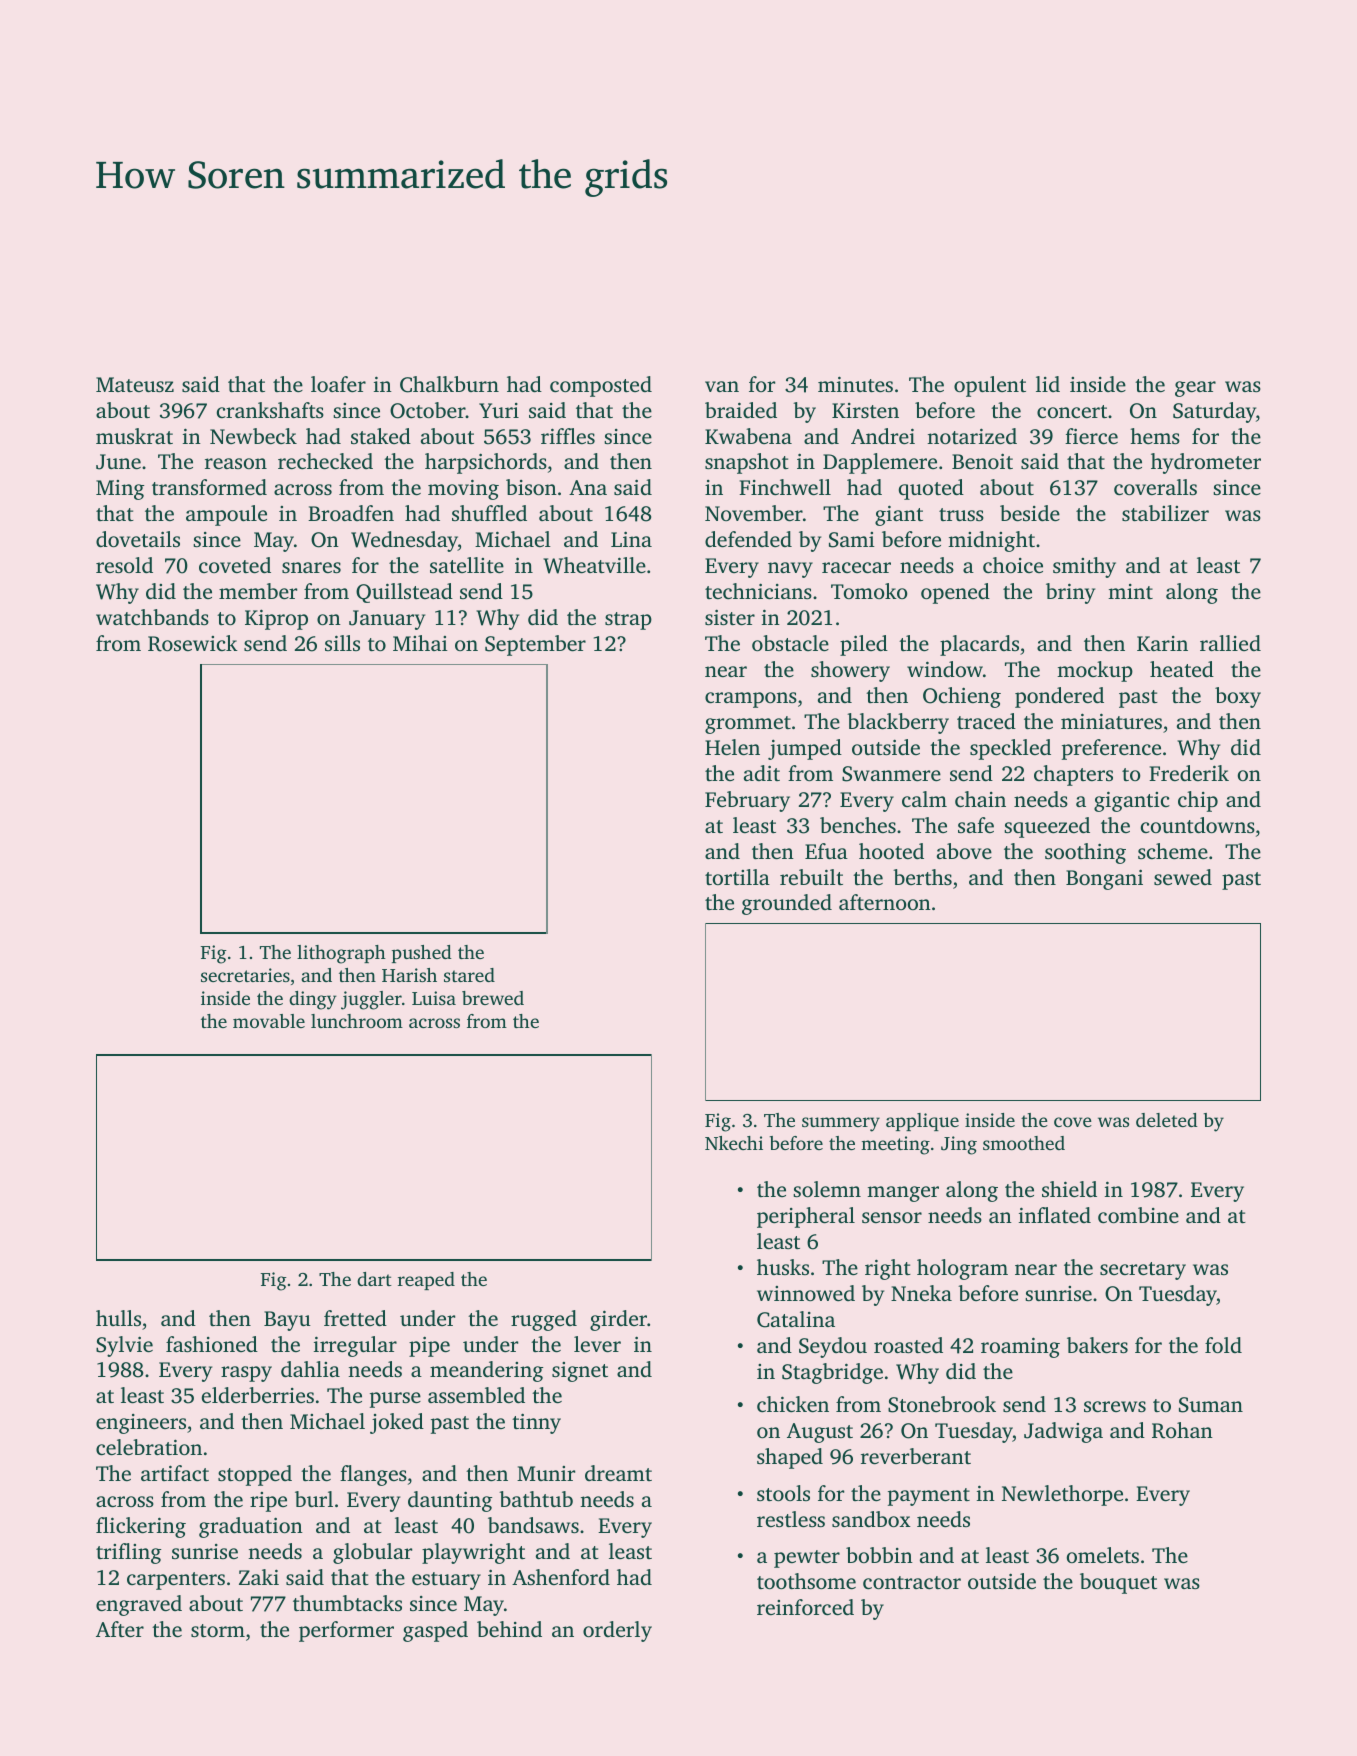  I want to click on smoothed, so click(1024, 1143).
